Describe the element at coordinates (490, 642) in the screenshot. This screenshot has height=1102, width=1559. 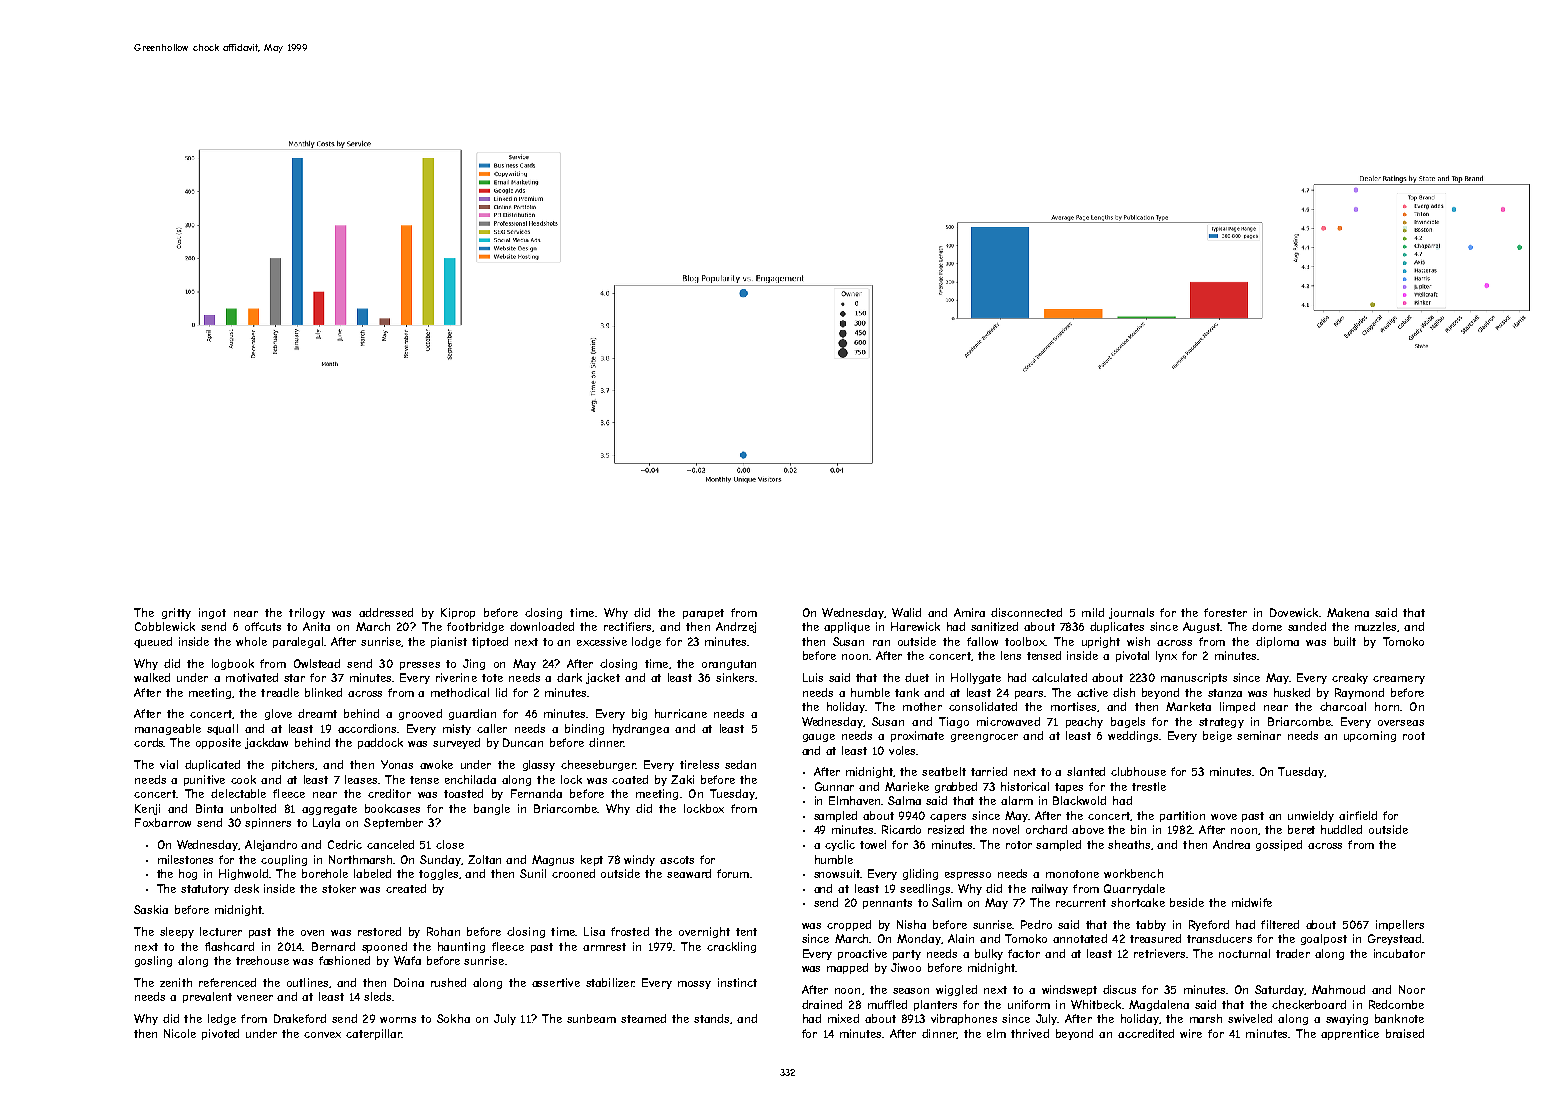
I see `tiptoed` at that location.
